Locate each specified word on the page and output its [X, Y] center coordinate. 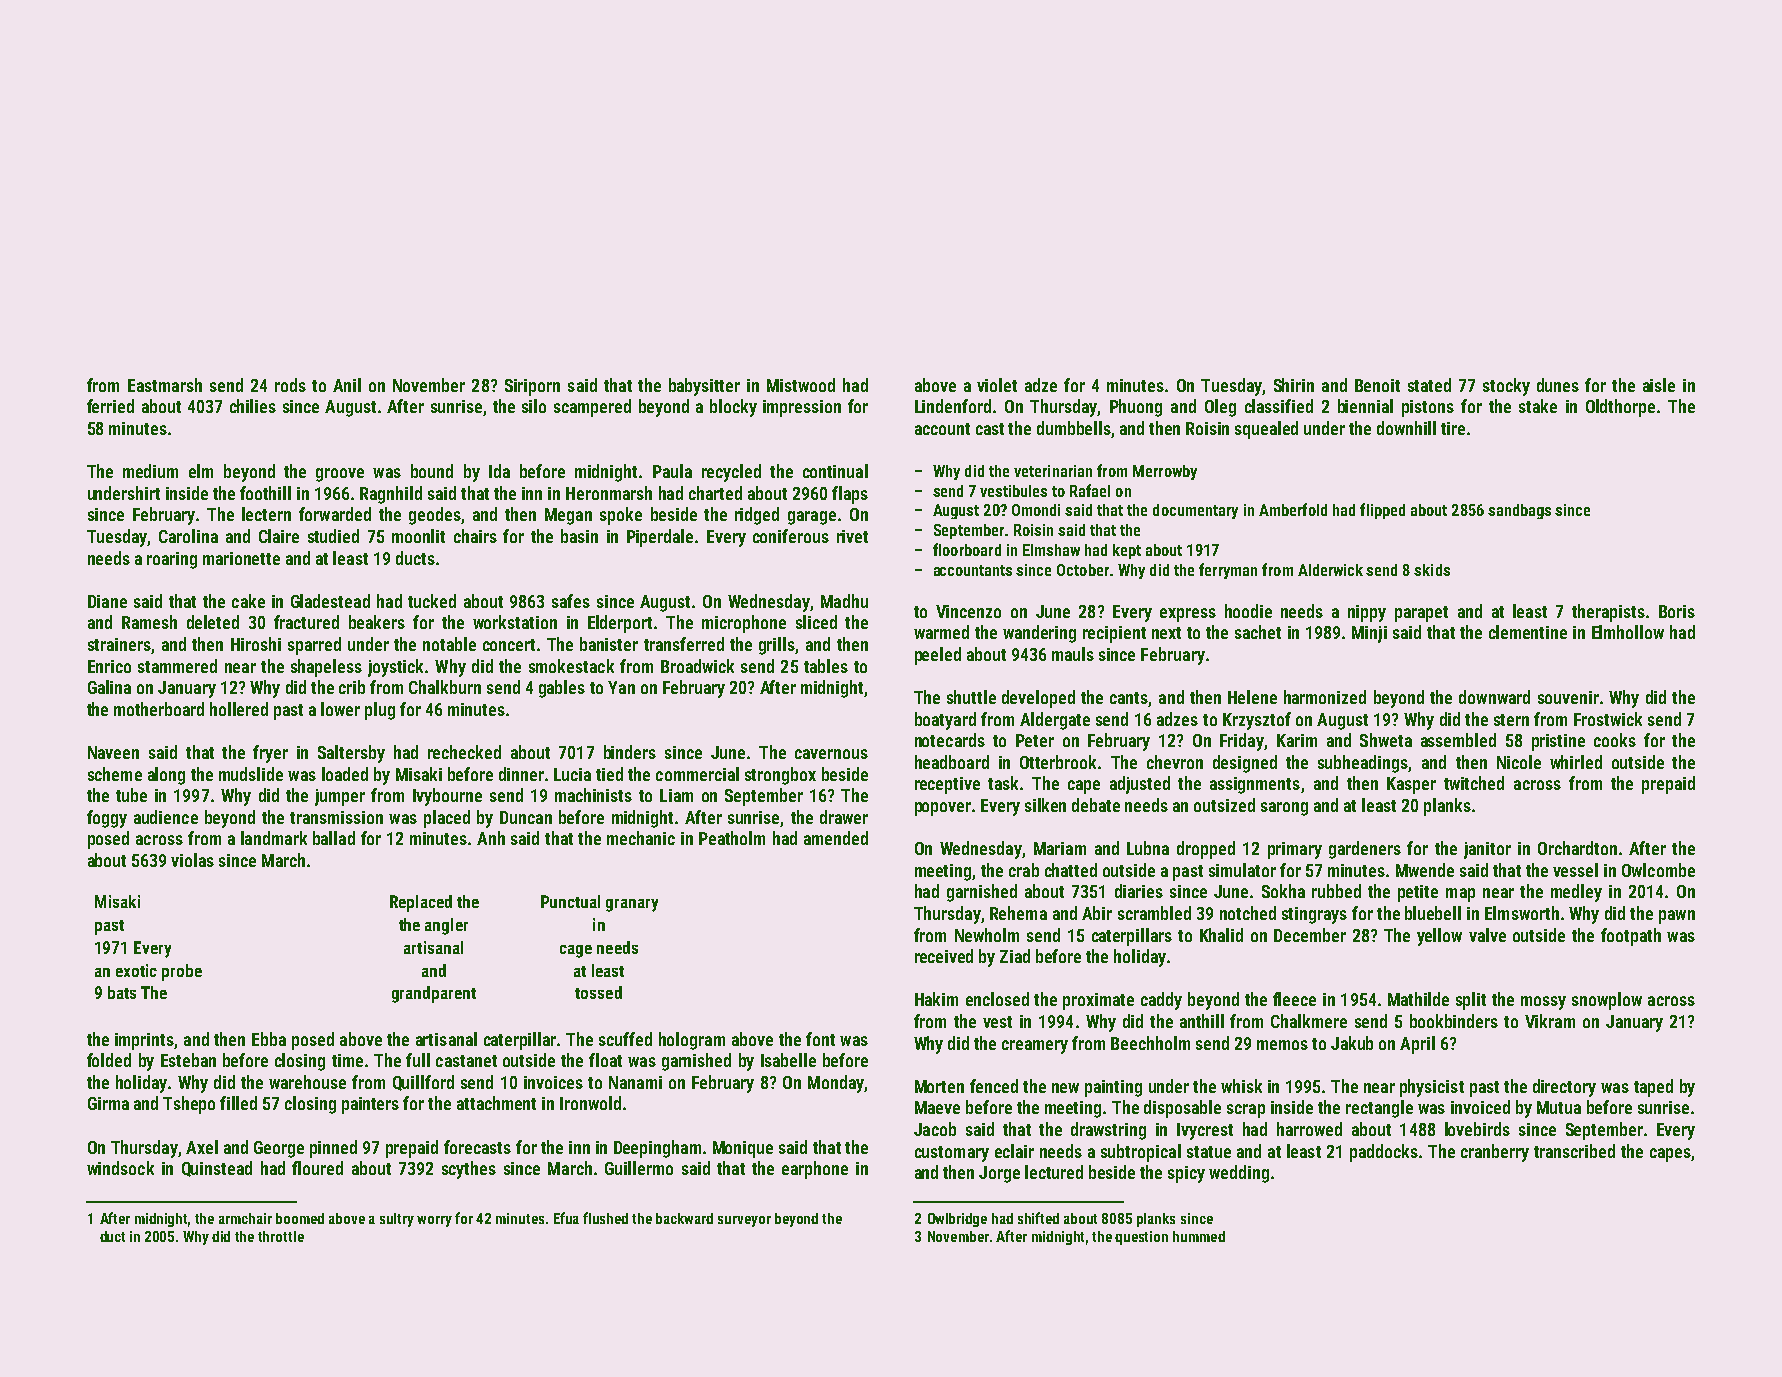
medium [150, 471]
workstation [515, 622]
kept [1127, 551]
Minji [1369, 634]
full [418, 1060]
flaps [850, 495]
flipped [1382, 511]
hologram [692, 1041]
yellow [1439, 937]
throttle [281, 1236]
